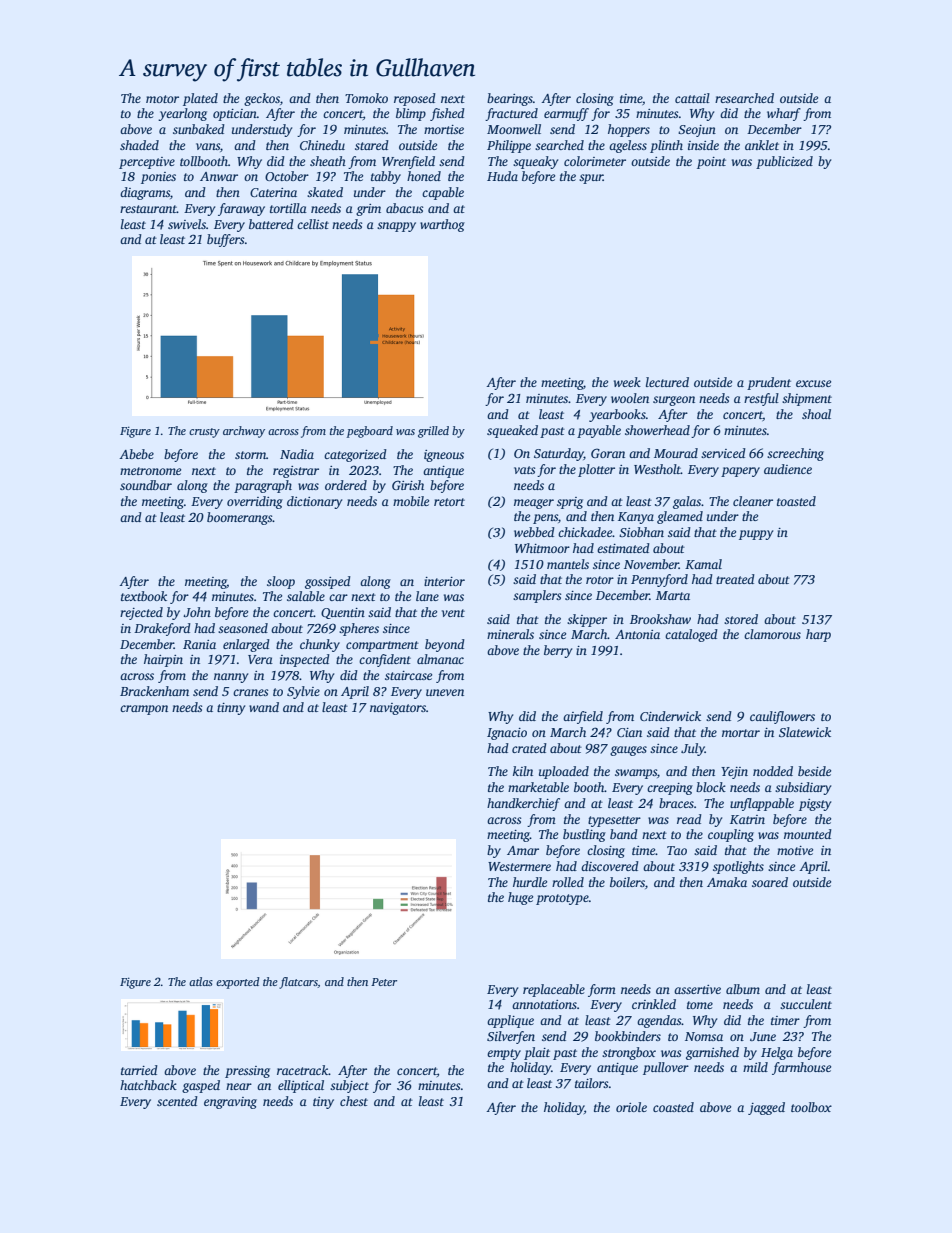  What do you see at coordinates (687, 502) in the screenshot?
I see `galas` at bounding box center [687, 502].
